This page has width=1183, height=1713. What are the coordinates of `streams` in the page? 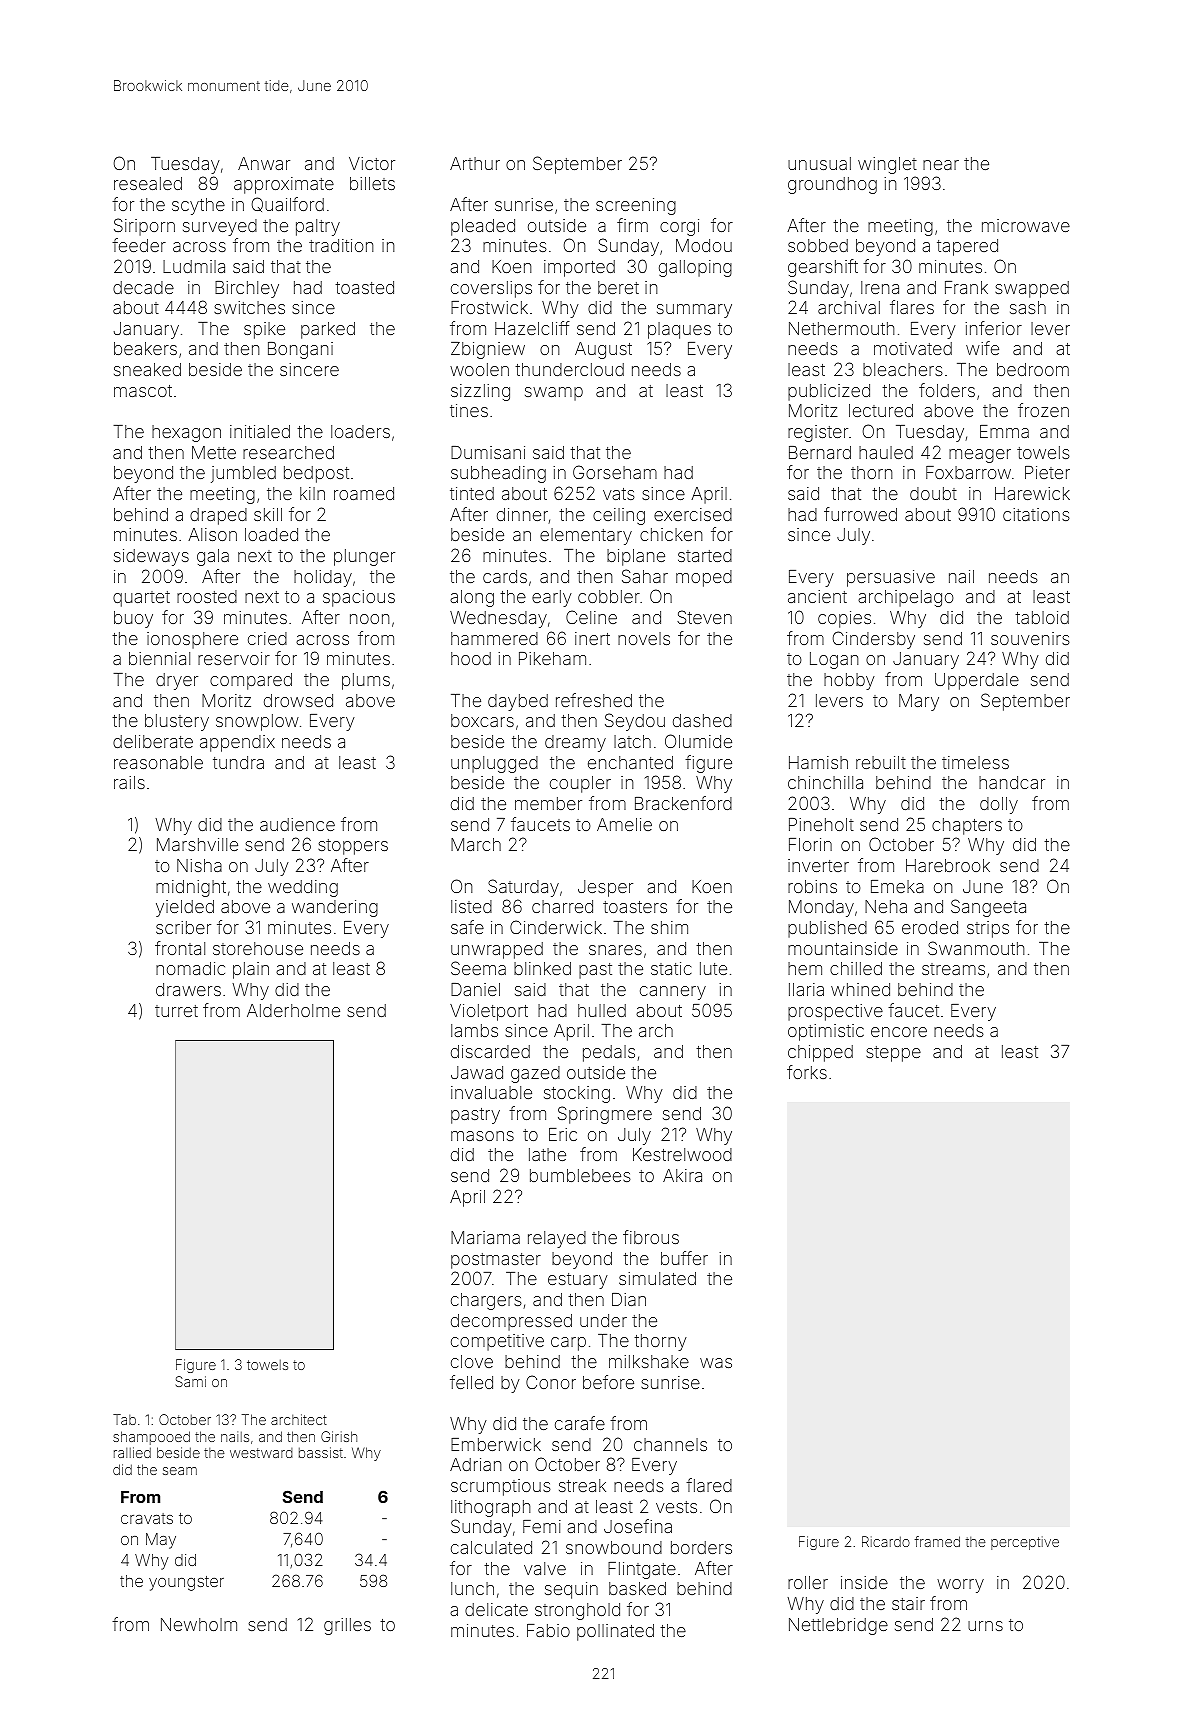 It's located at (953, 969).
